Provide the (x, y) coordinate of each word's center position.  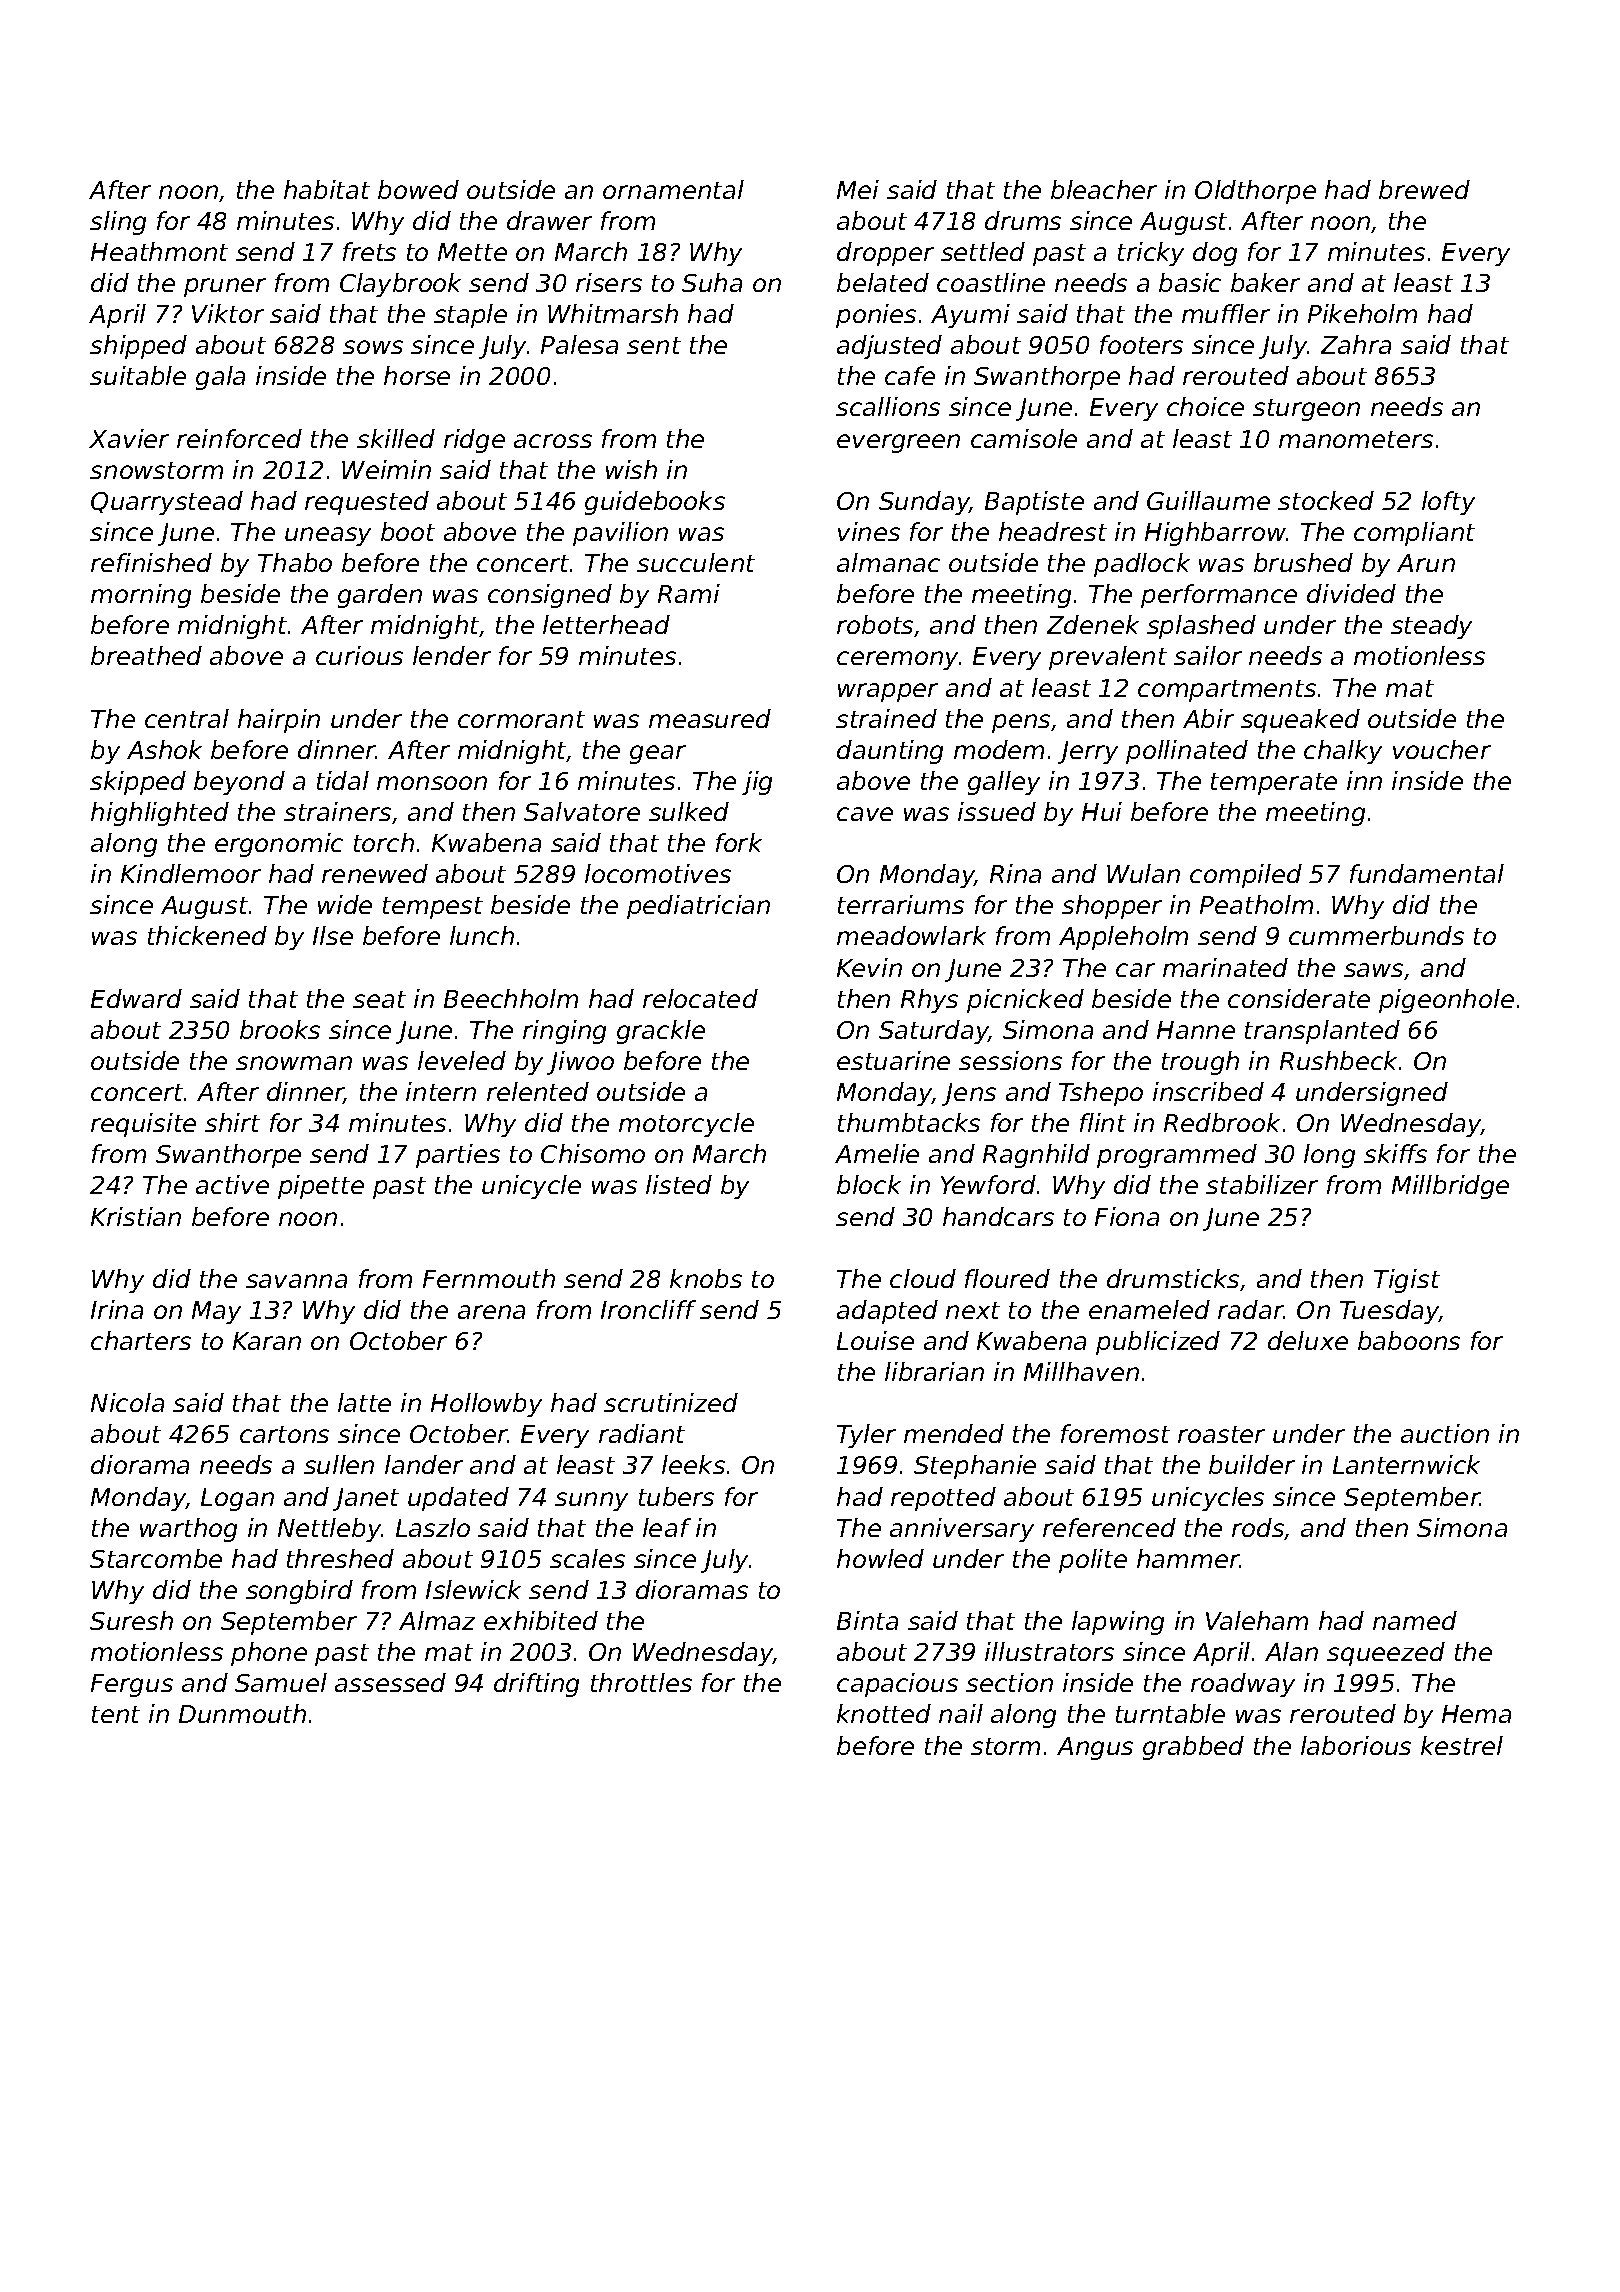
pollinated (1187, 752)
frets (369, 251)
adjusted (889, 347)
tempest (433, 908)
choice (1205, 406)
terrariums (901, 904)
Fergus (132, 1685)
